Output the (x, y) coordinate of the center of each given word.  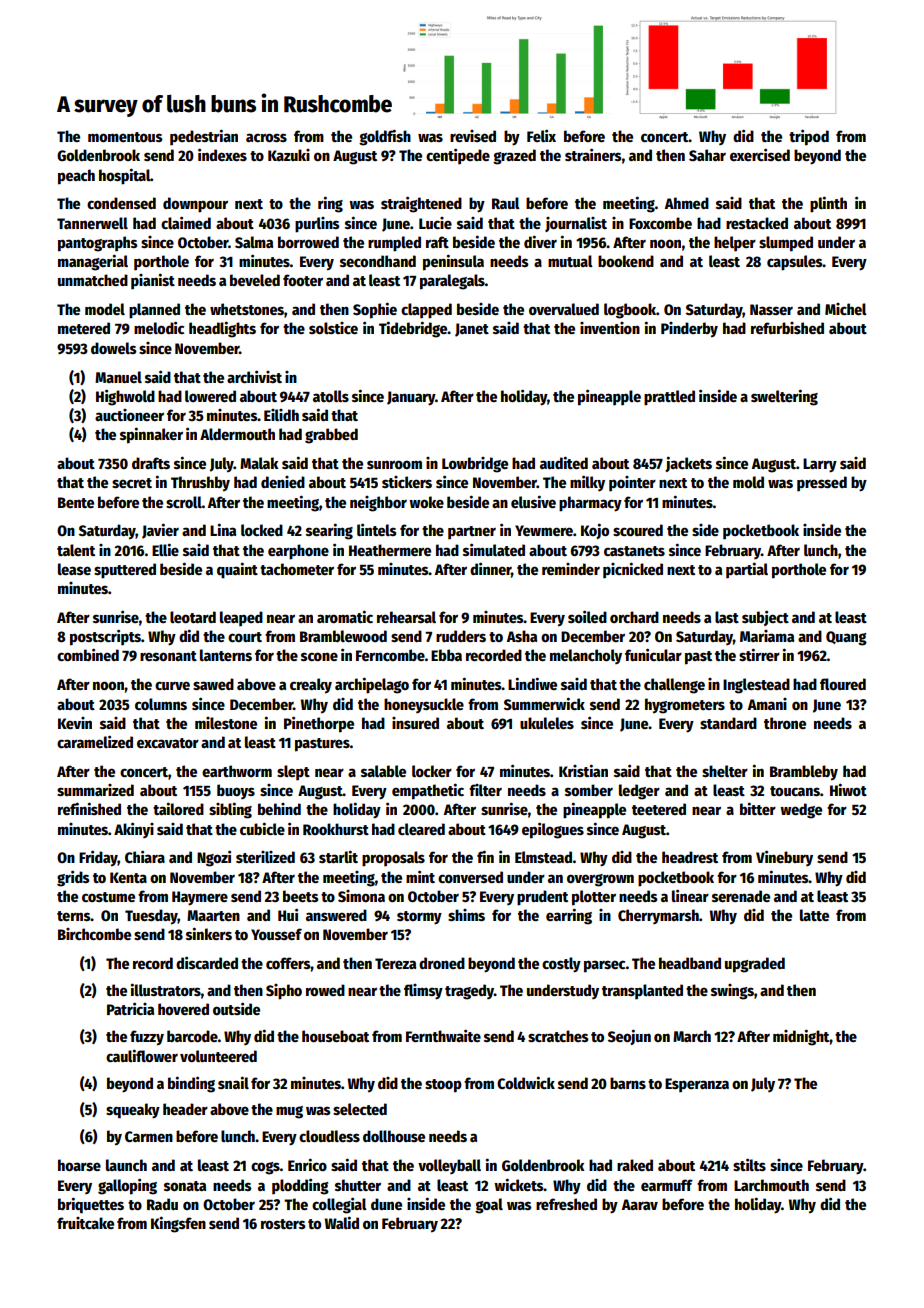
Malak (259, 463)
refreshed (566, 1204)
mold (748, 482)
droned (442, 963)
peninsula (453, 262)
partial (747, 570)
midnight (801, 1037)
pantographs (98, 244)
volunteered (218, 1056)
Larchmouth (771, 1185)
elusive (533, 501)
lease (74, 569)
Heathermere (390, 550)
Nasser (771, 309)
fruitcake (85, 1223)
